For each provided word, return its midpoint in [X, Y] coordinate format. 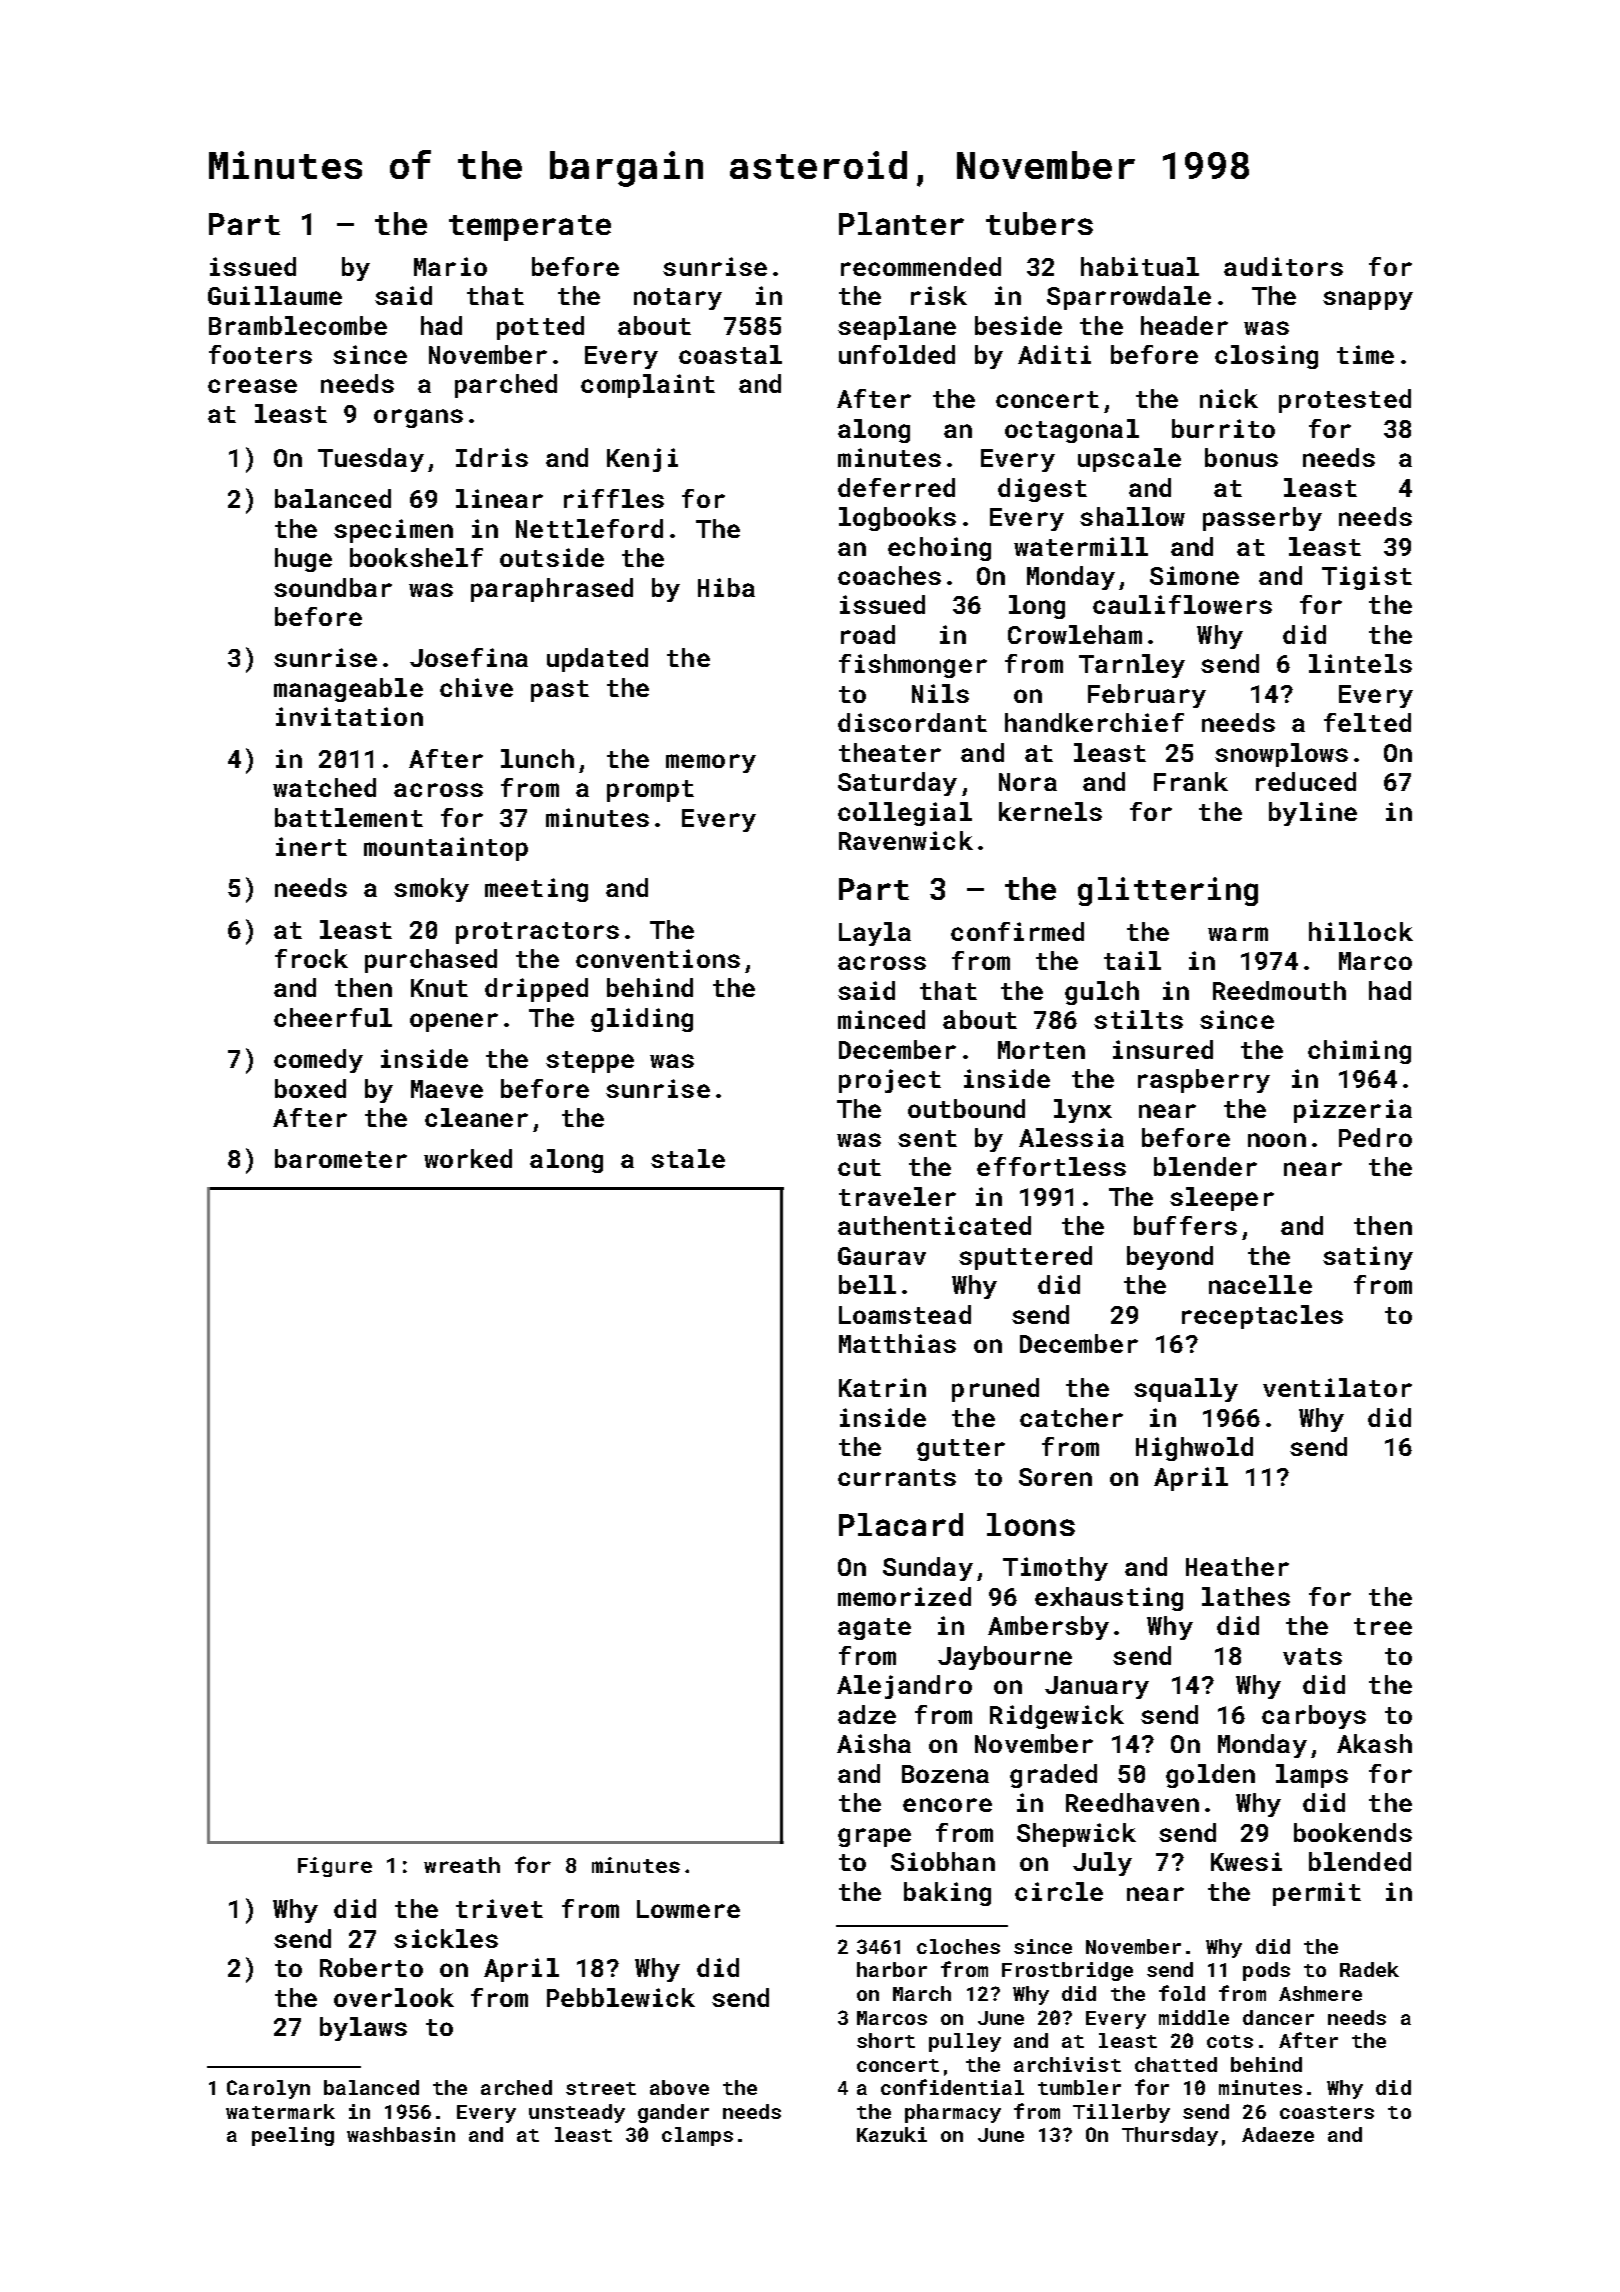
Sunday [928, 1569]
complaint [648, 386]
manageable [348, 690]
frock [311, 958]
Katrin [882, 1387]
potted [540, 328]
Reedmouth [1279, 990]
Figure [335, 1867]
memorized [904, 1596]
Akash [1374, 1743]
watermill [1081, 546]
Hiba [726, 587]
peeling [293, 2136]
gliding [642, 1020]
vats [1312, 1656]
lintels [1360, 663]
